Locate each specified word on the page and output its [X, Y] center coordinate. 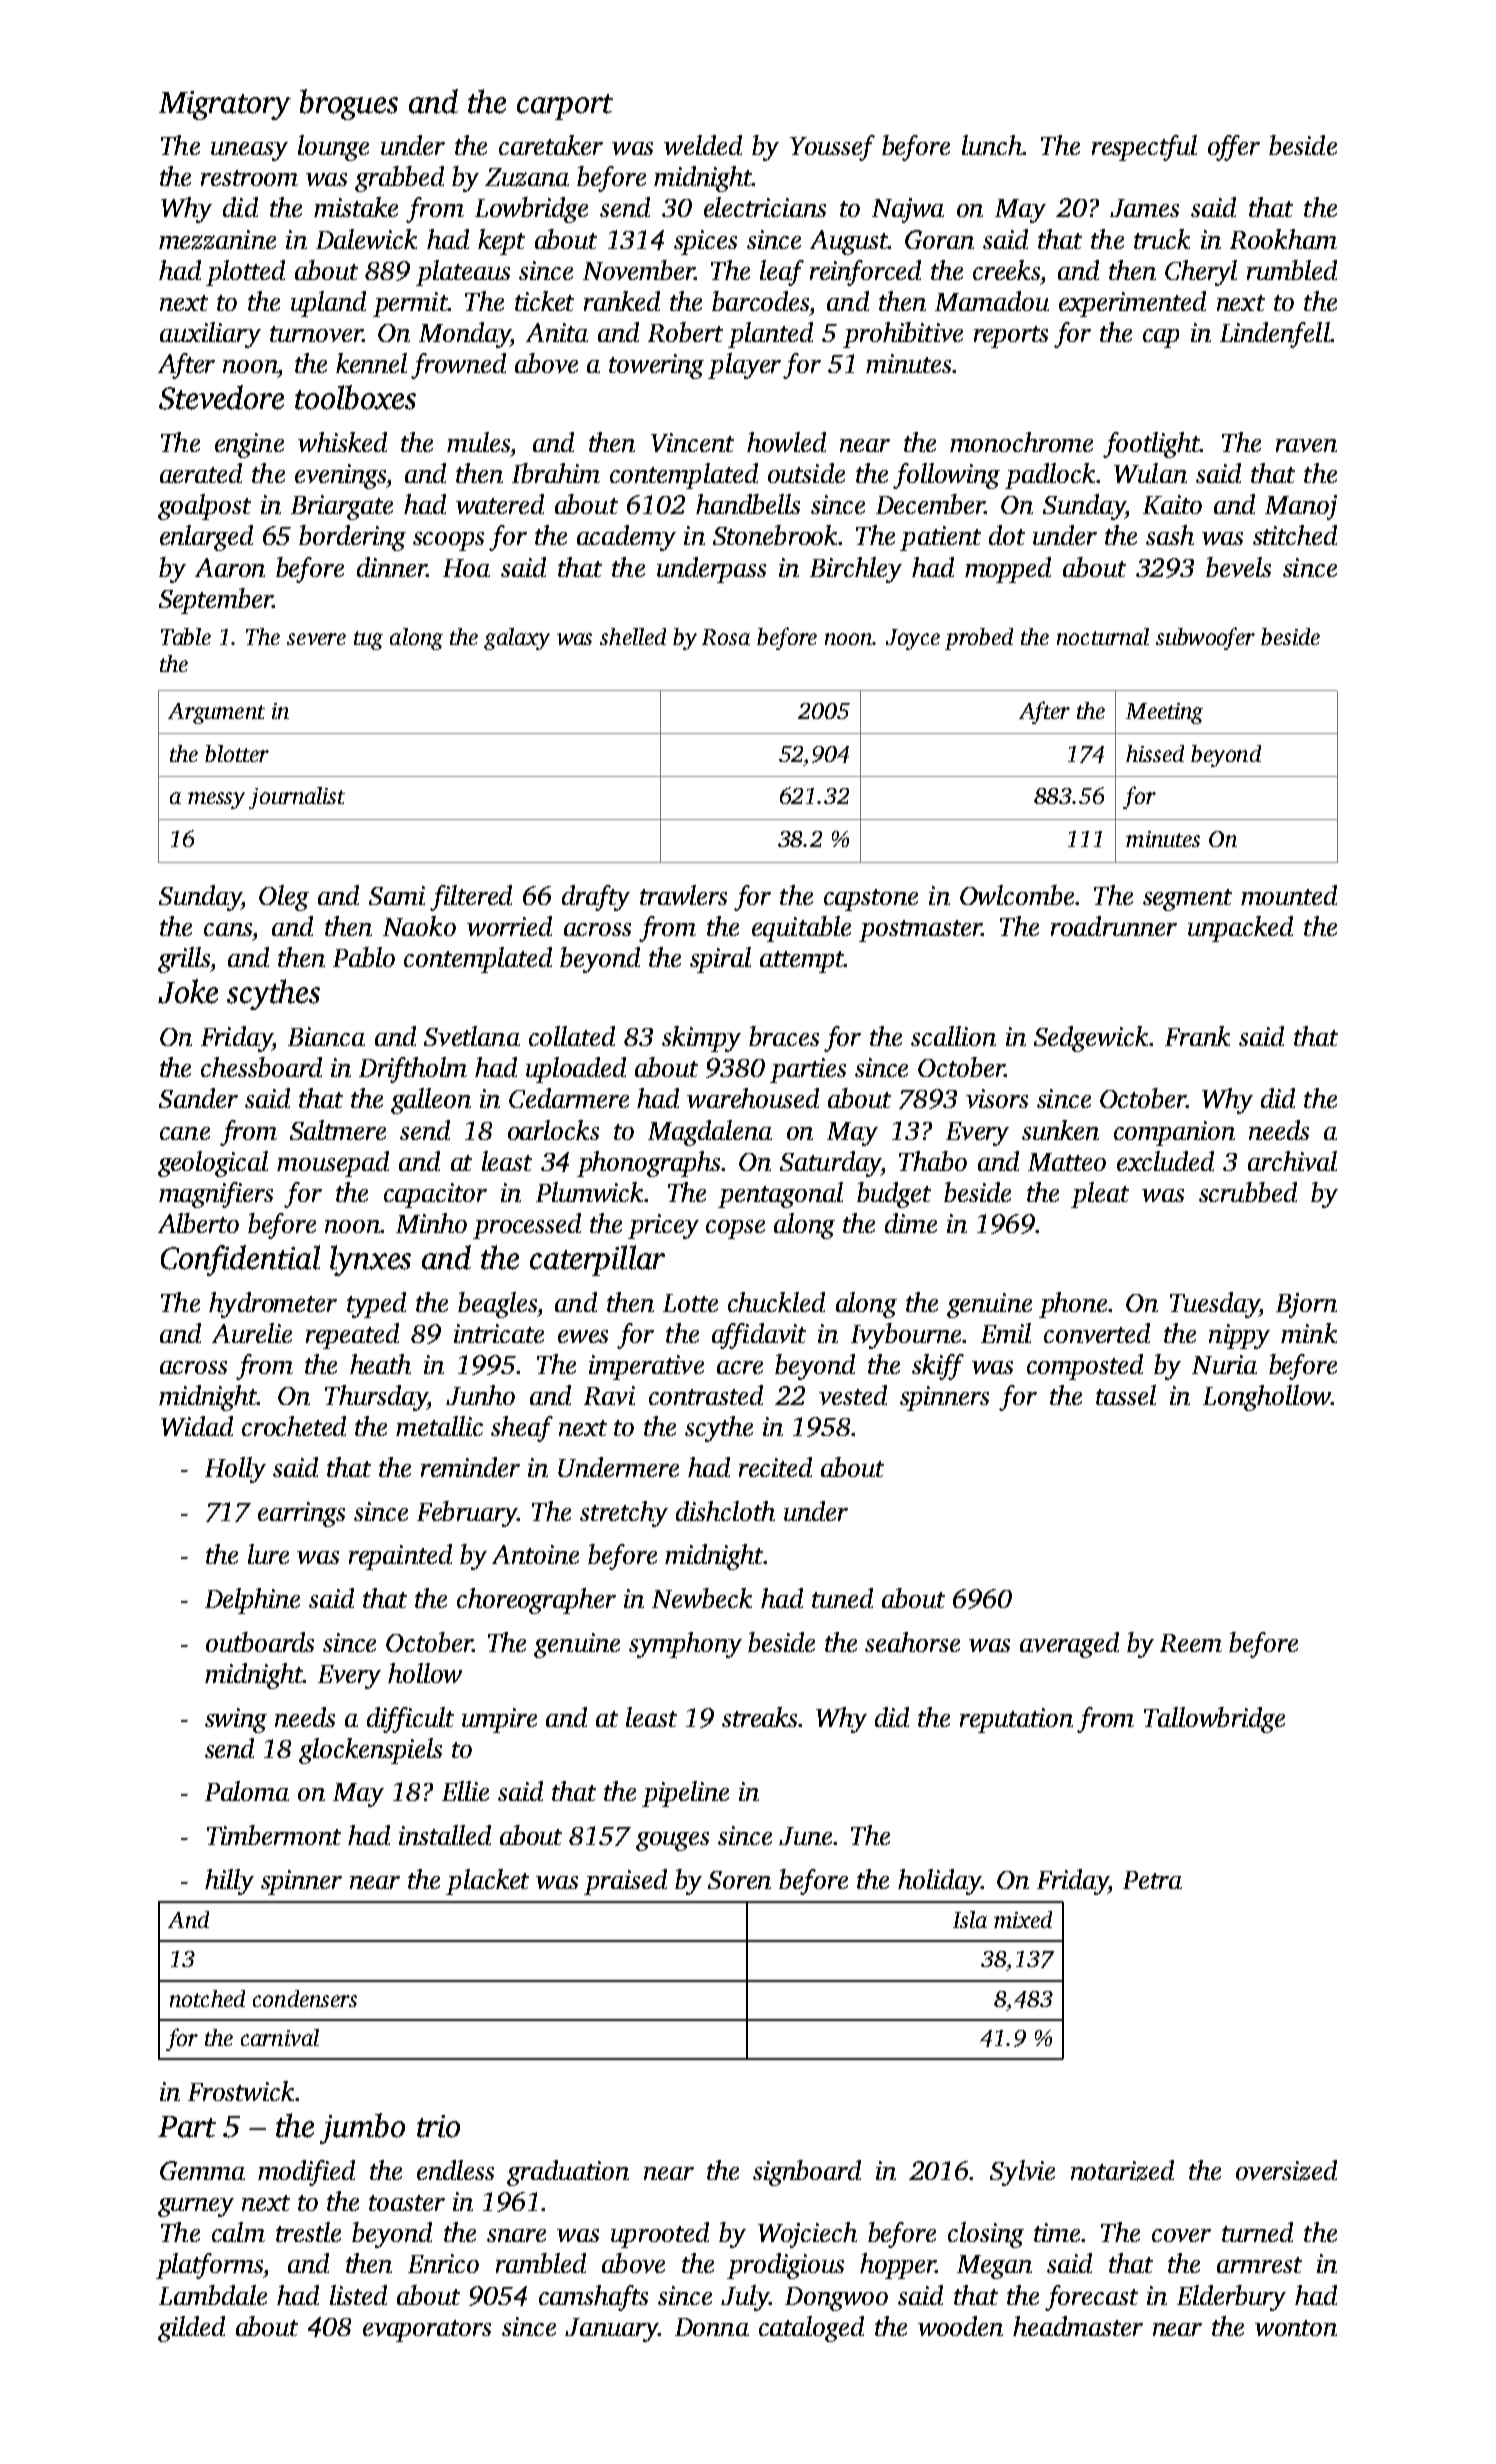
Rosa [726, 637]
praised [625, 1882]
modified [306, 2173]
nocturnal [1103, 636]
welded [703, 145]
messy [216, 800]
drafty [596, 898]
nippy [1239, 1336]
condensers [305, 1998]
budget [894, 1195]
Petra [1152, 1880]
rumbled [1292, 270]
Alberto [198, 1223]
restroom [249, 178]
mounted [1289, 895]
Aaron [230, 567]
